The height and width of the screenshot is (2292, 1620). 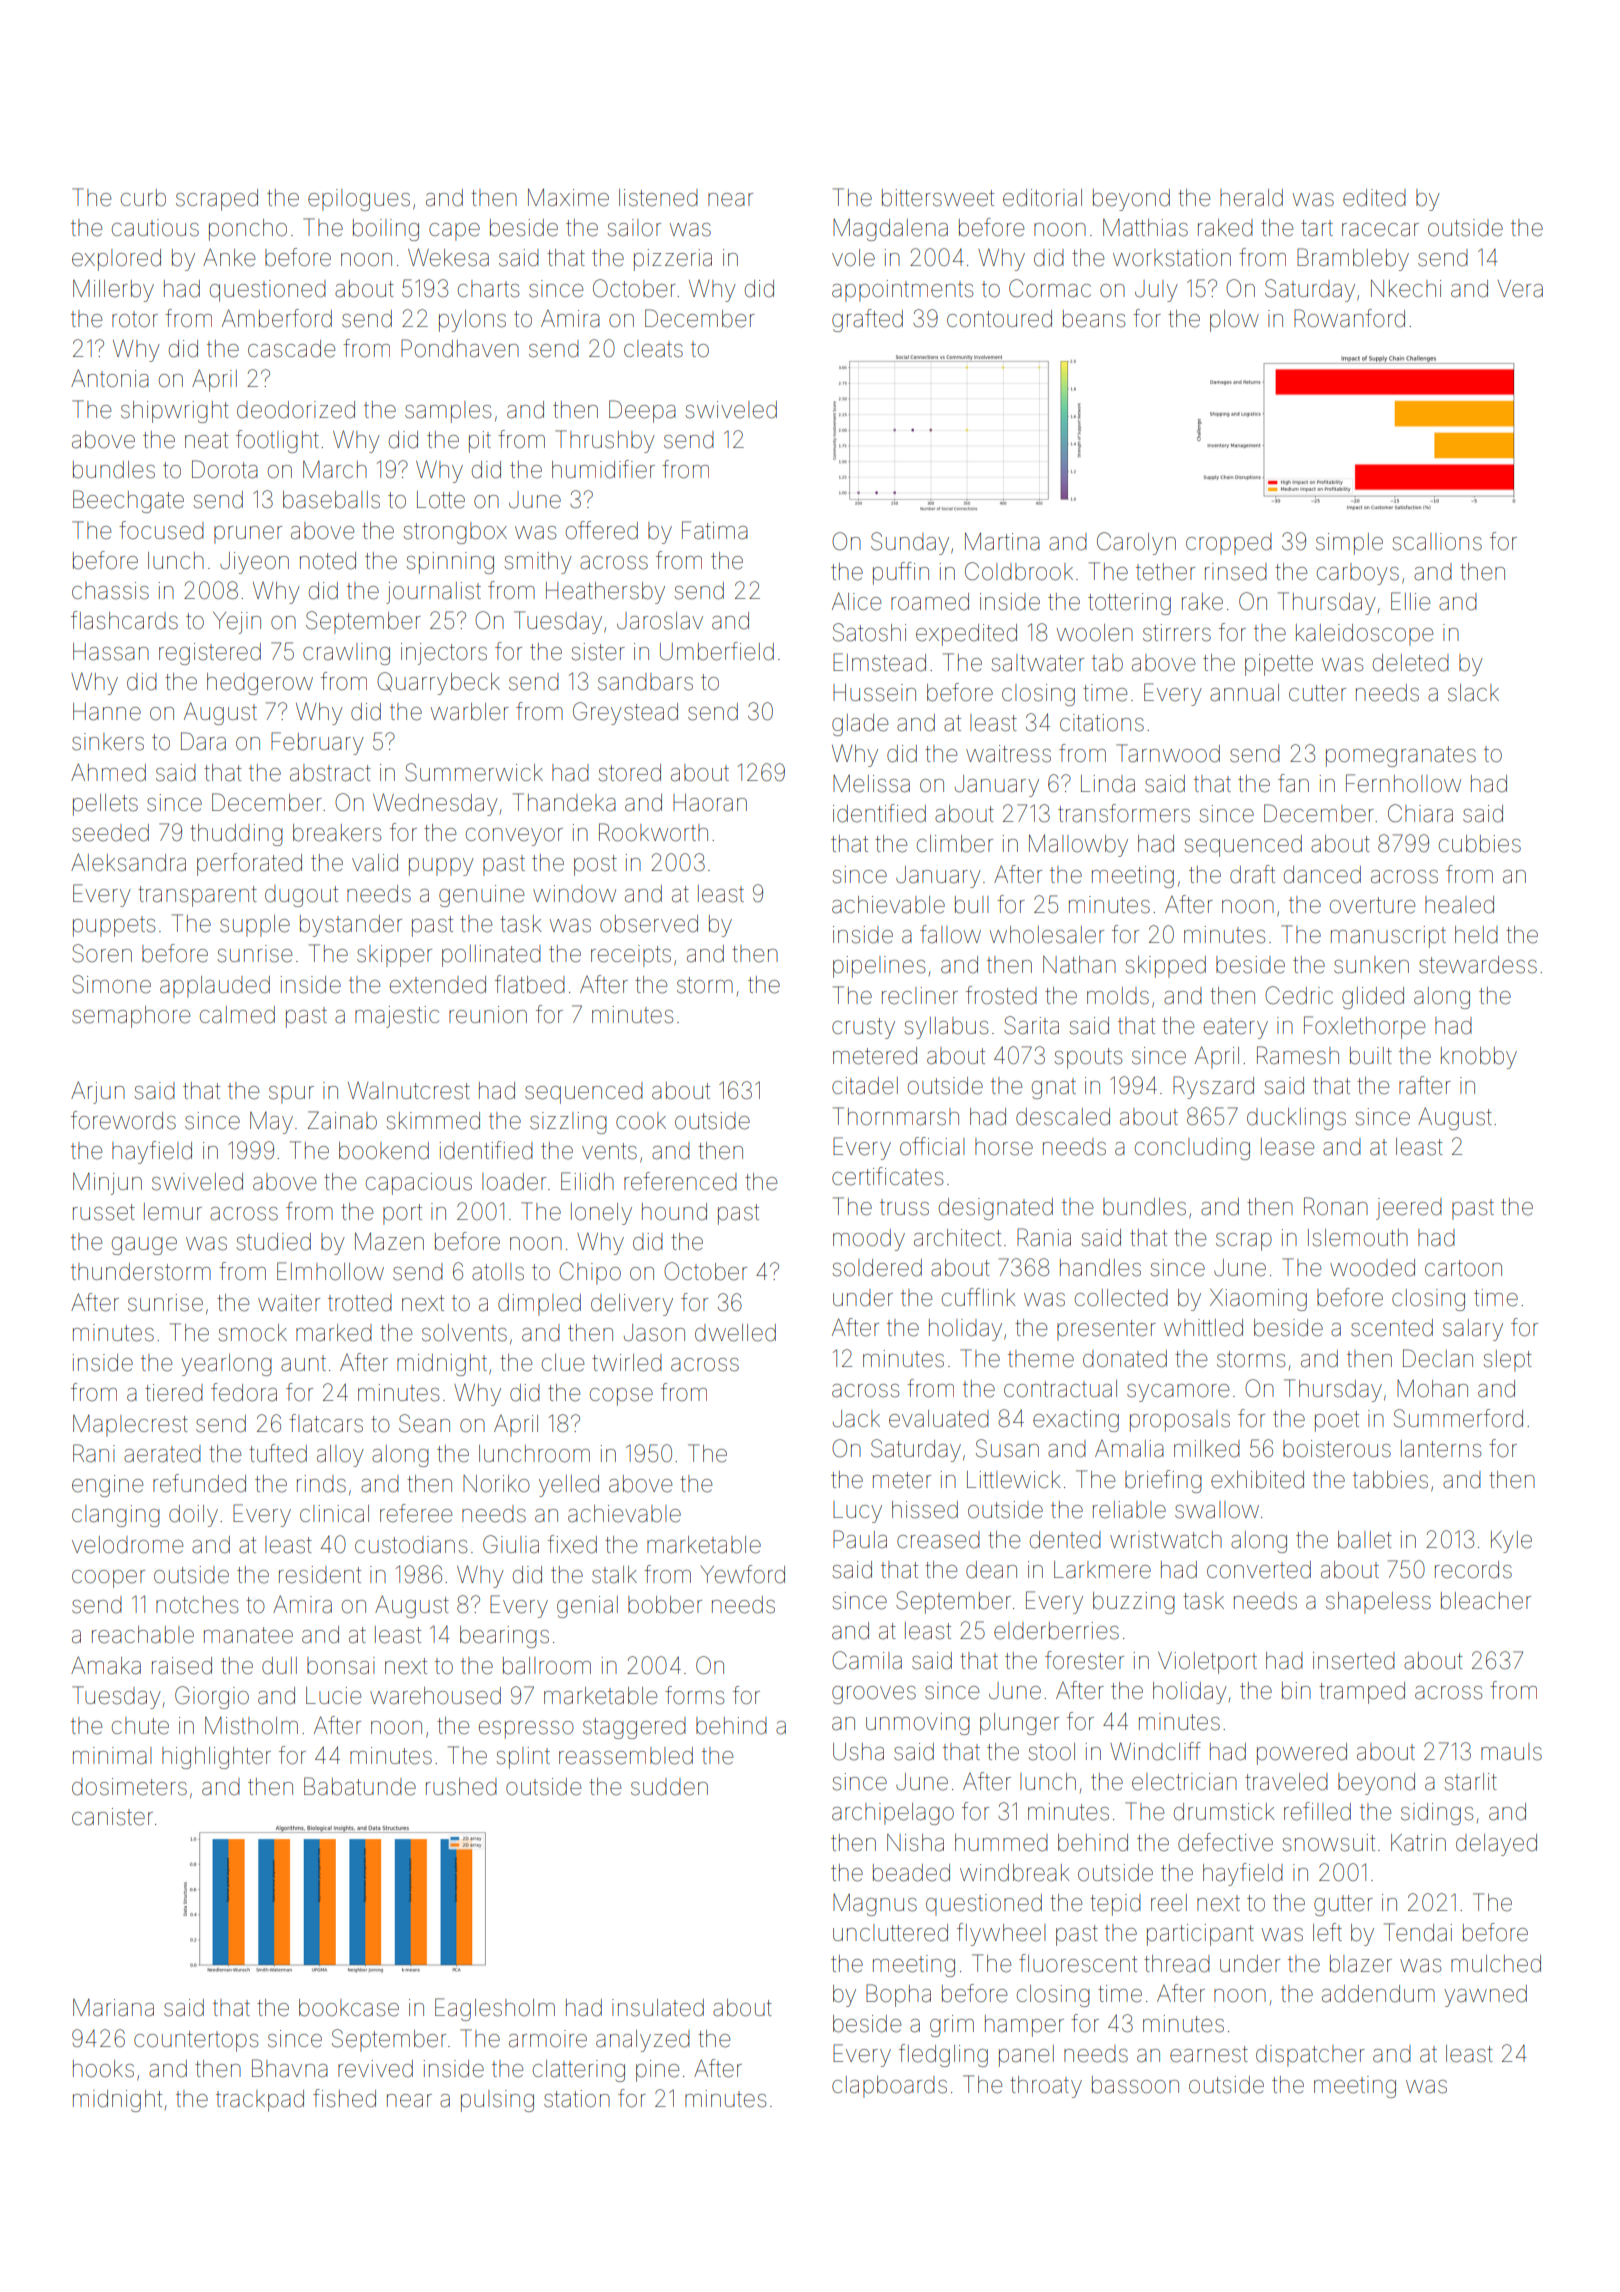 I want to click on racecar, so click(x=1380, y=230).
